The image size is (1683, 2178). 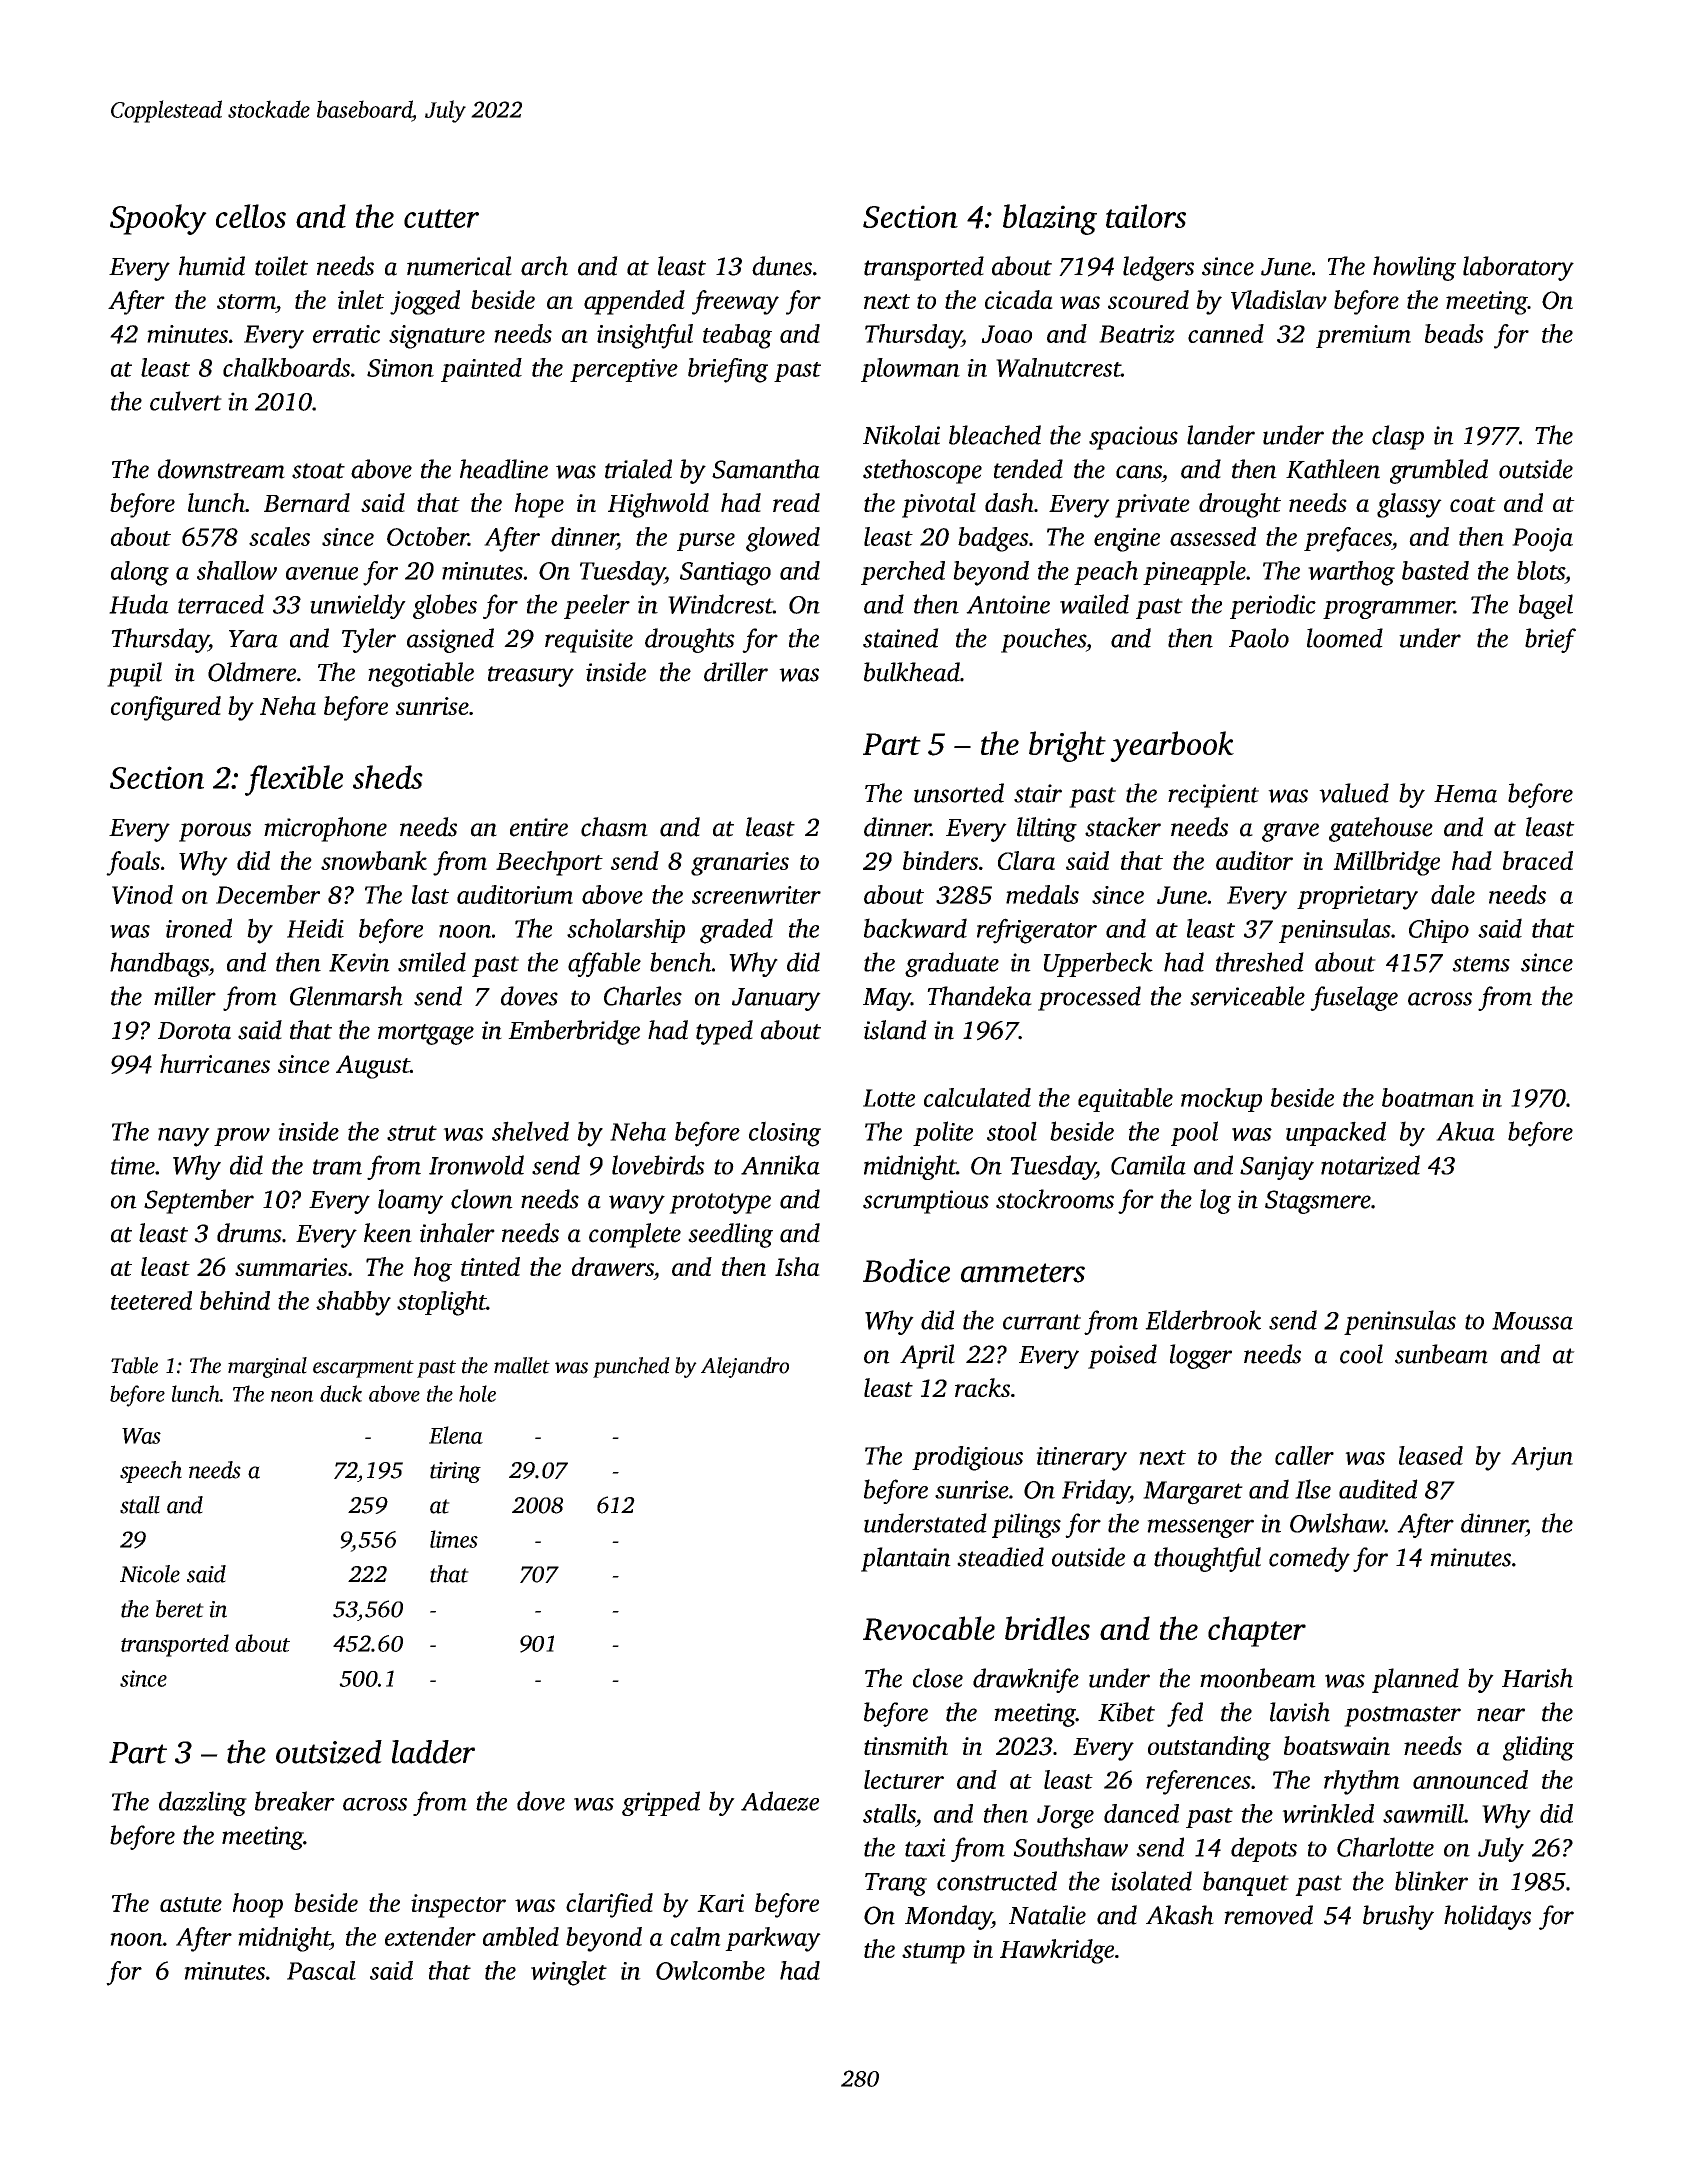 I want to click on Akua, so click(x=1465, y=1131).
